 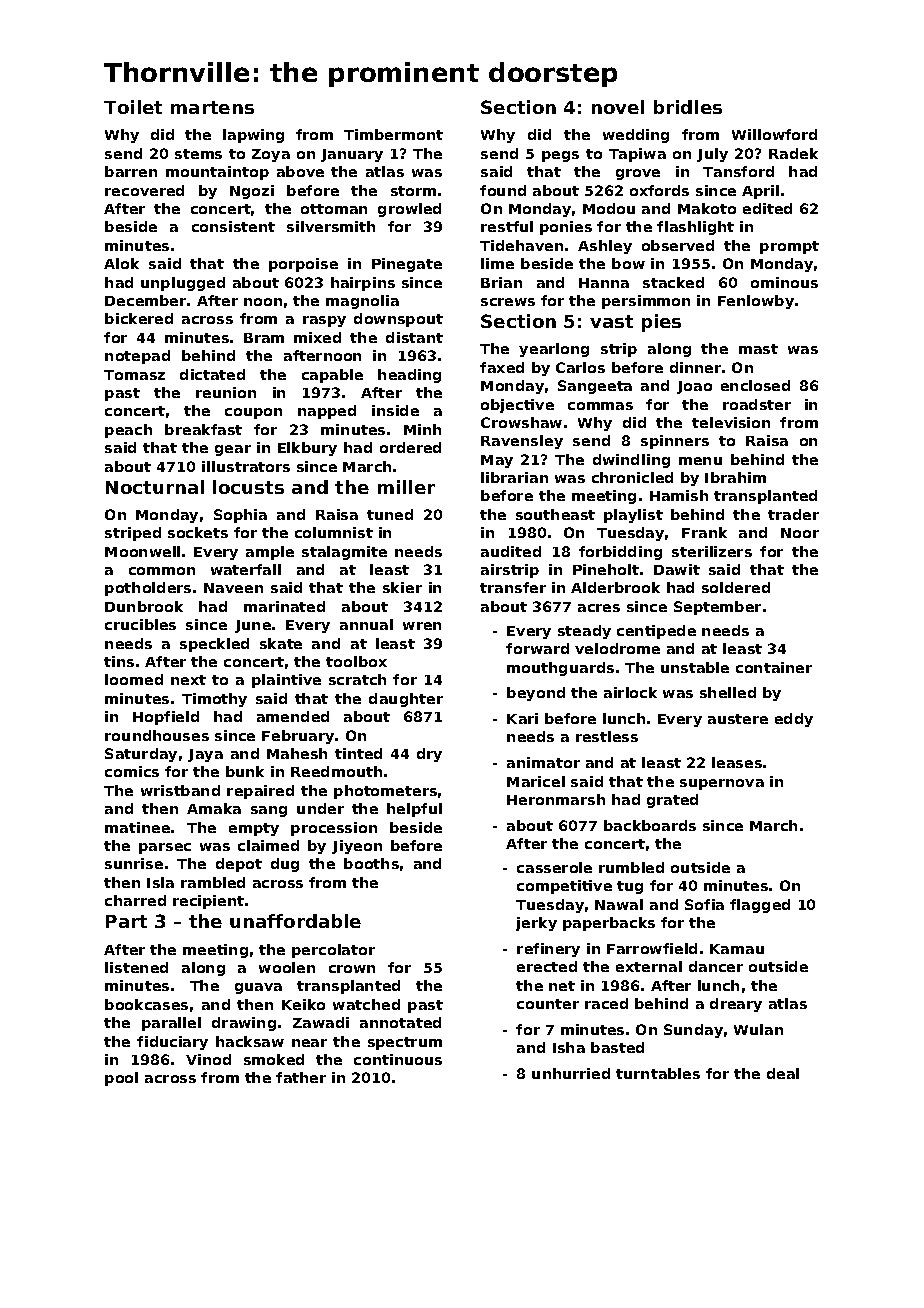 What do you see at coordinates (131, 171) in the image?
I see `barren` at bounding box center [131, 171].
